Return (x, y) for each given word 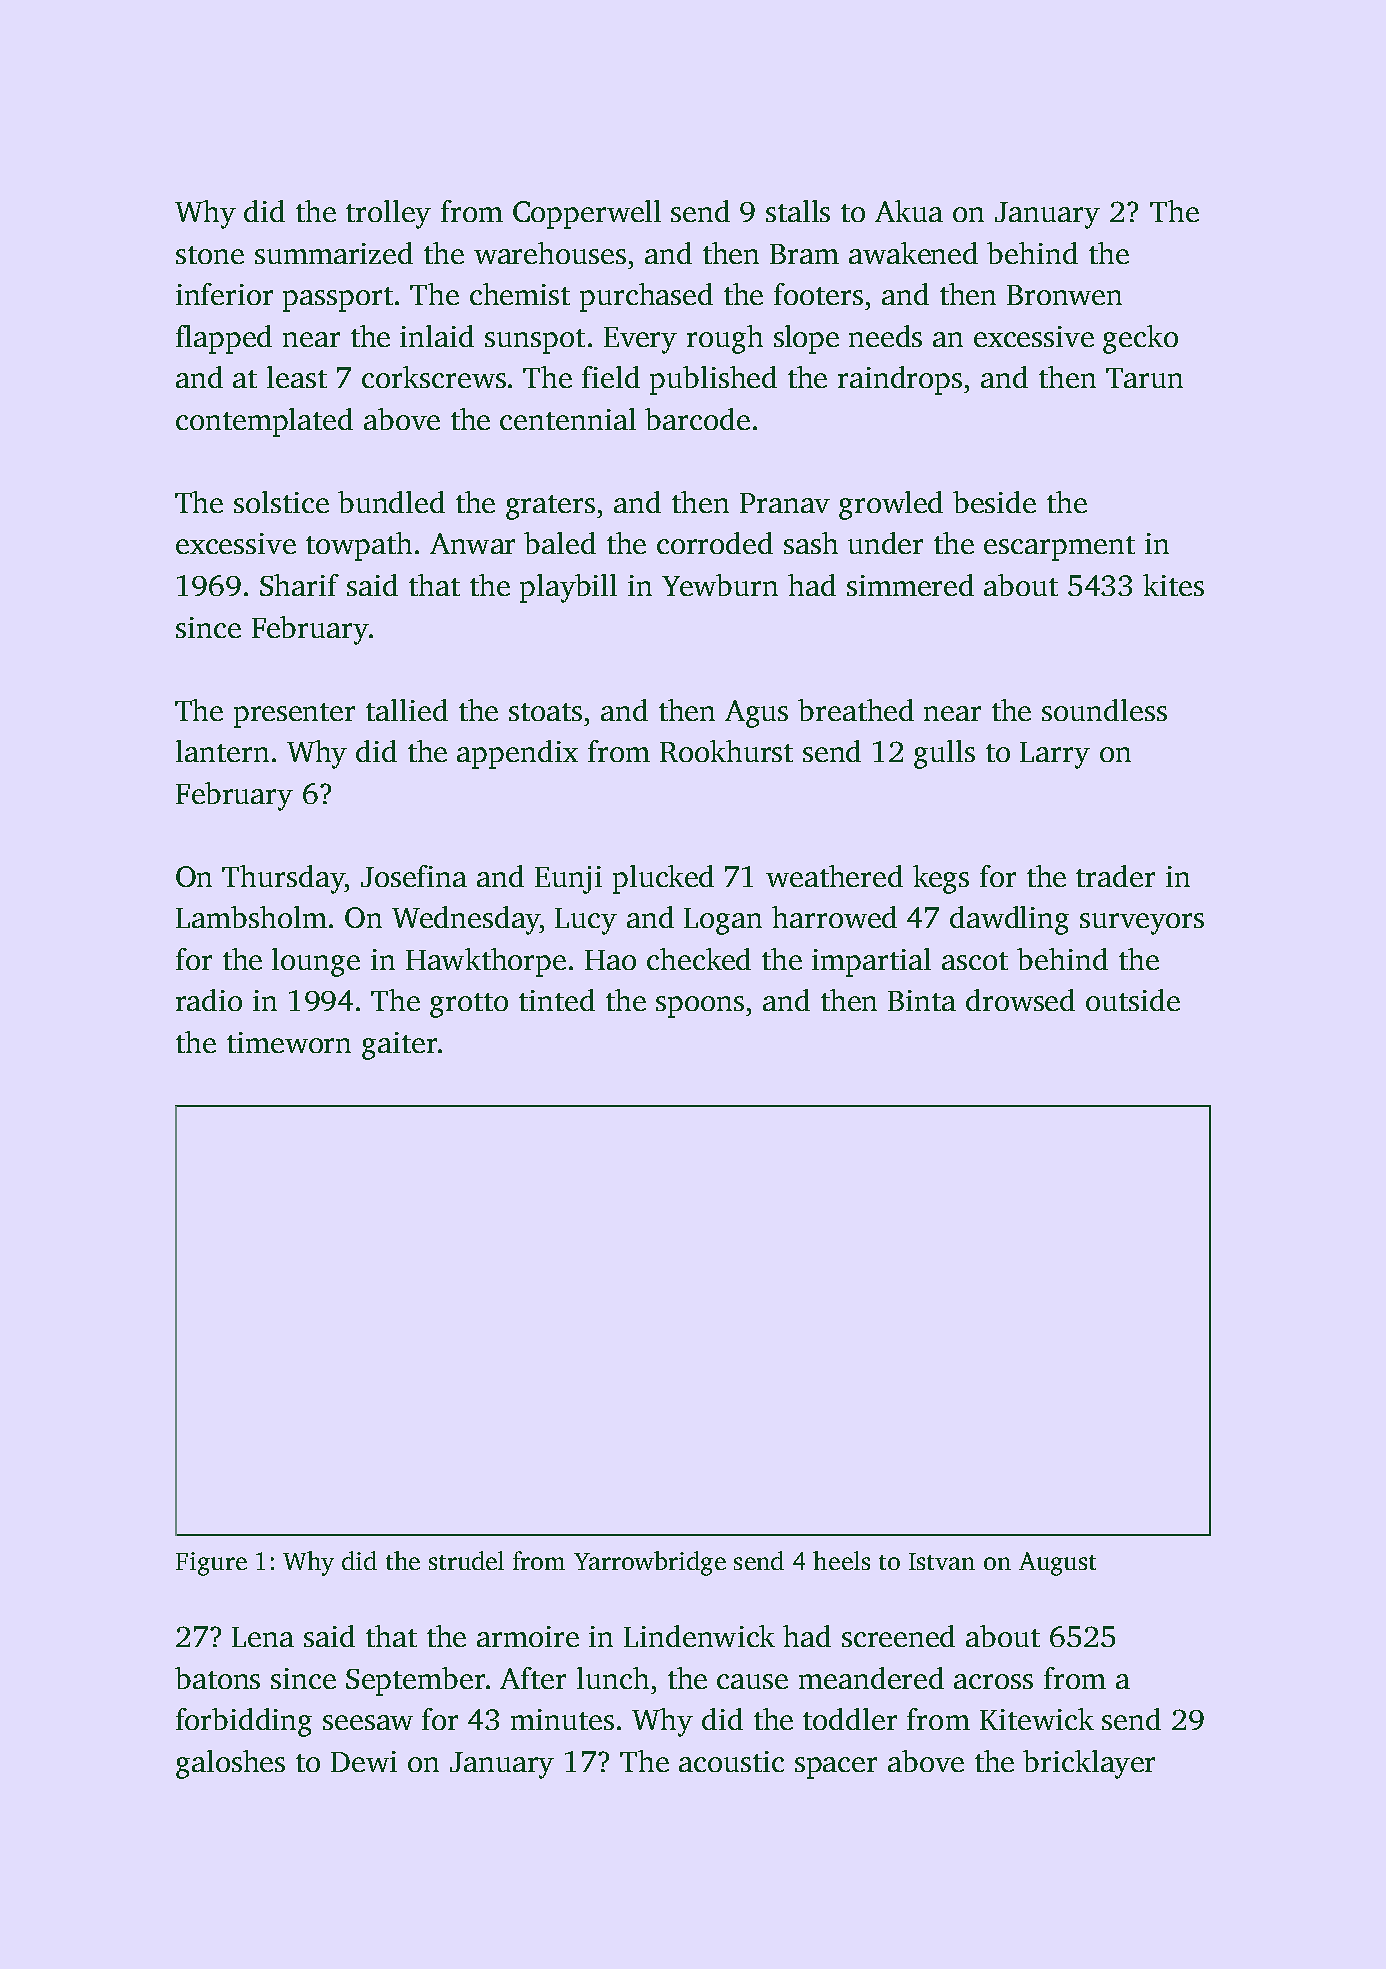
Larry (1055, 755)
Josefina (414, 876)
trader (1115, 876)
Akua (909, 211)
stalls (798, 211)
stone (210, 255)
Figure (211, 1564)
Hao (610, 960)
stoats (545, 712)
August (1057, 1564)
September (415, 1681)
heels (841, 1560)
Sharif (299, 585)
